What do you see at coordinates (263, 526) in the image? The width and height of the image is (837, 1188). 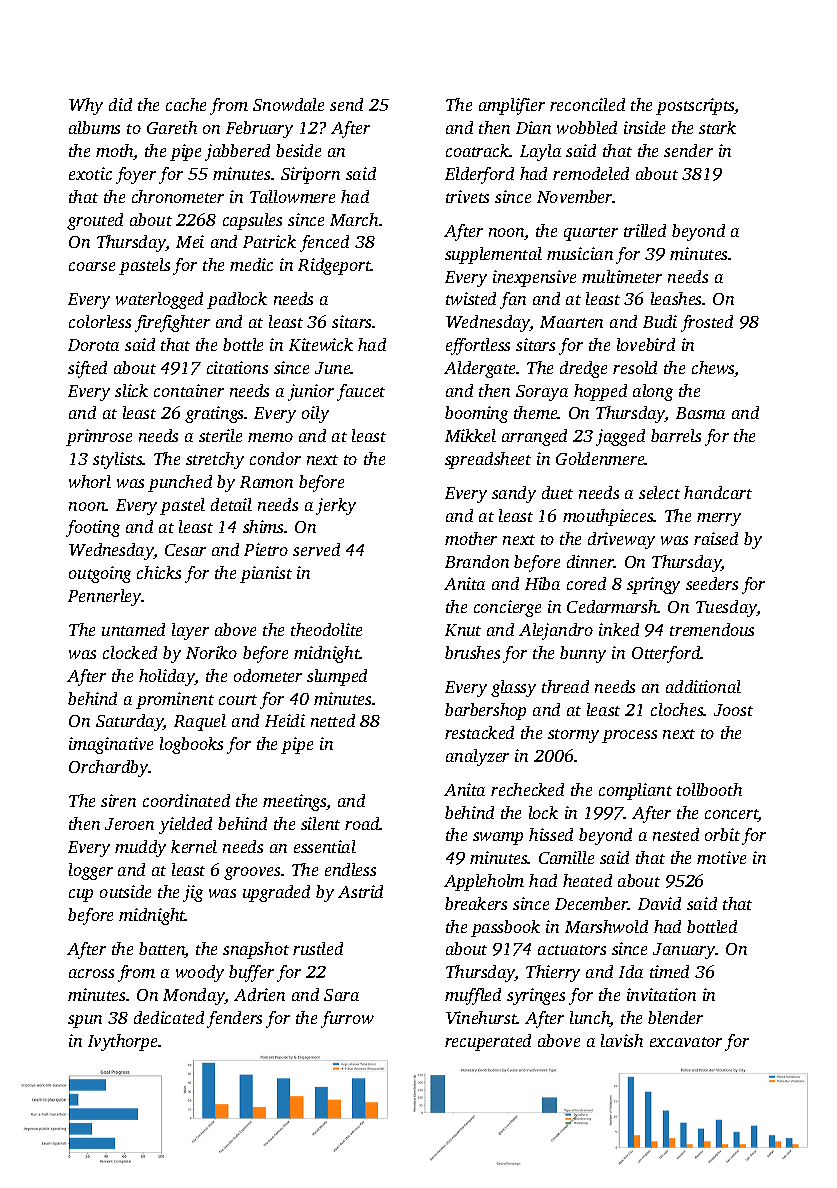 I see `shims` at bounding box center [263, 526].
